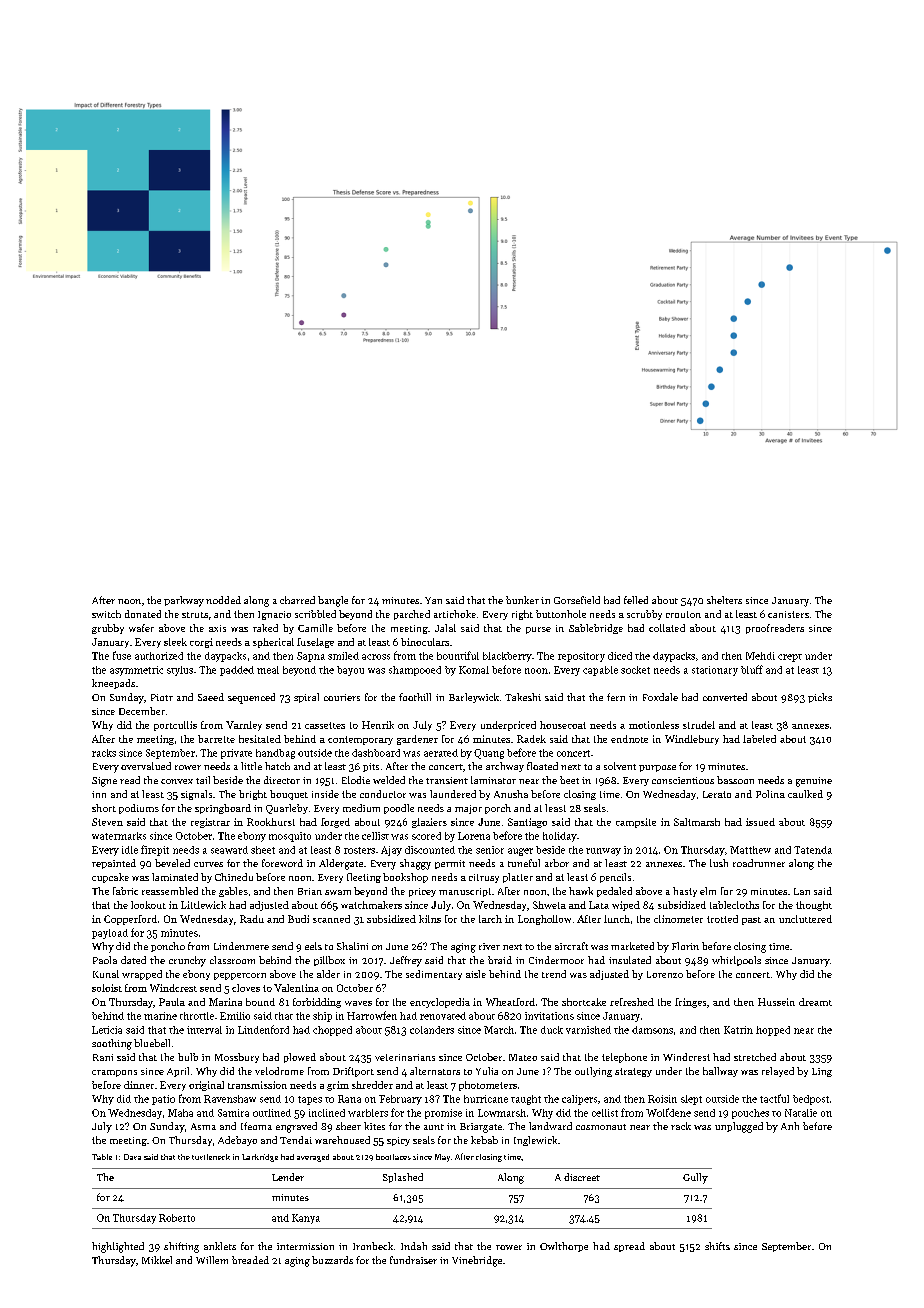 This document has width=924, height=1308. What do you see at coordinates (146, 766) in the document?
I see `overvalued` at bounding box center [146, 766].
